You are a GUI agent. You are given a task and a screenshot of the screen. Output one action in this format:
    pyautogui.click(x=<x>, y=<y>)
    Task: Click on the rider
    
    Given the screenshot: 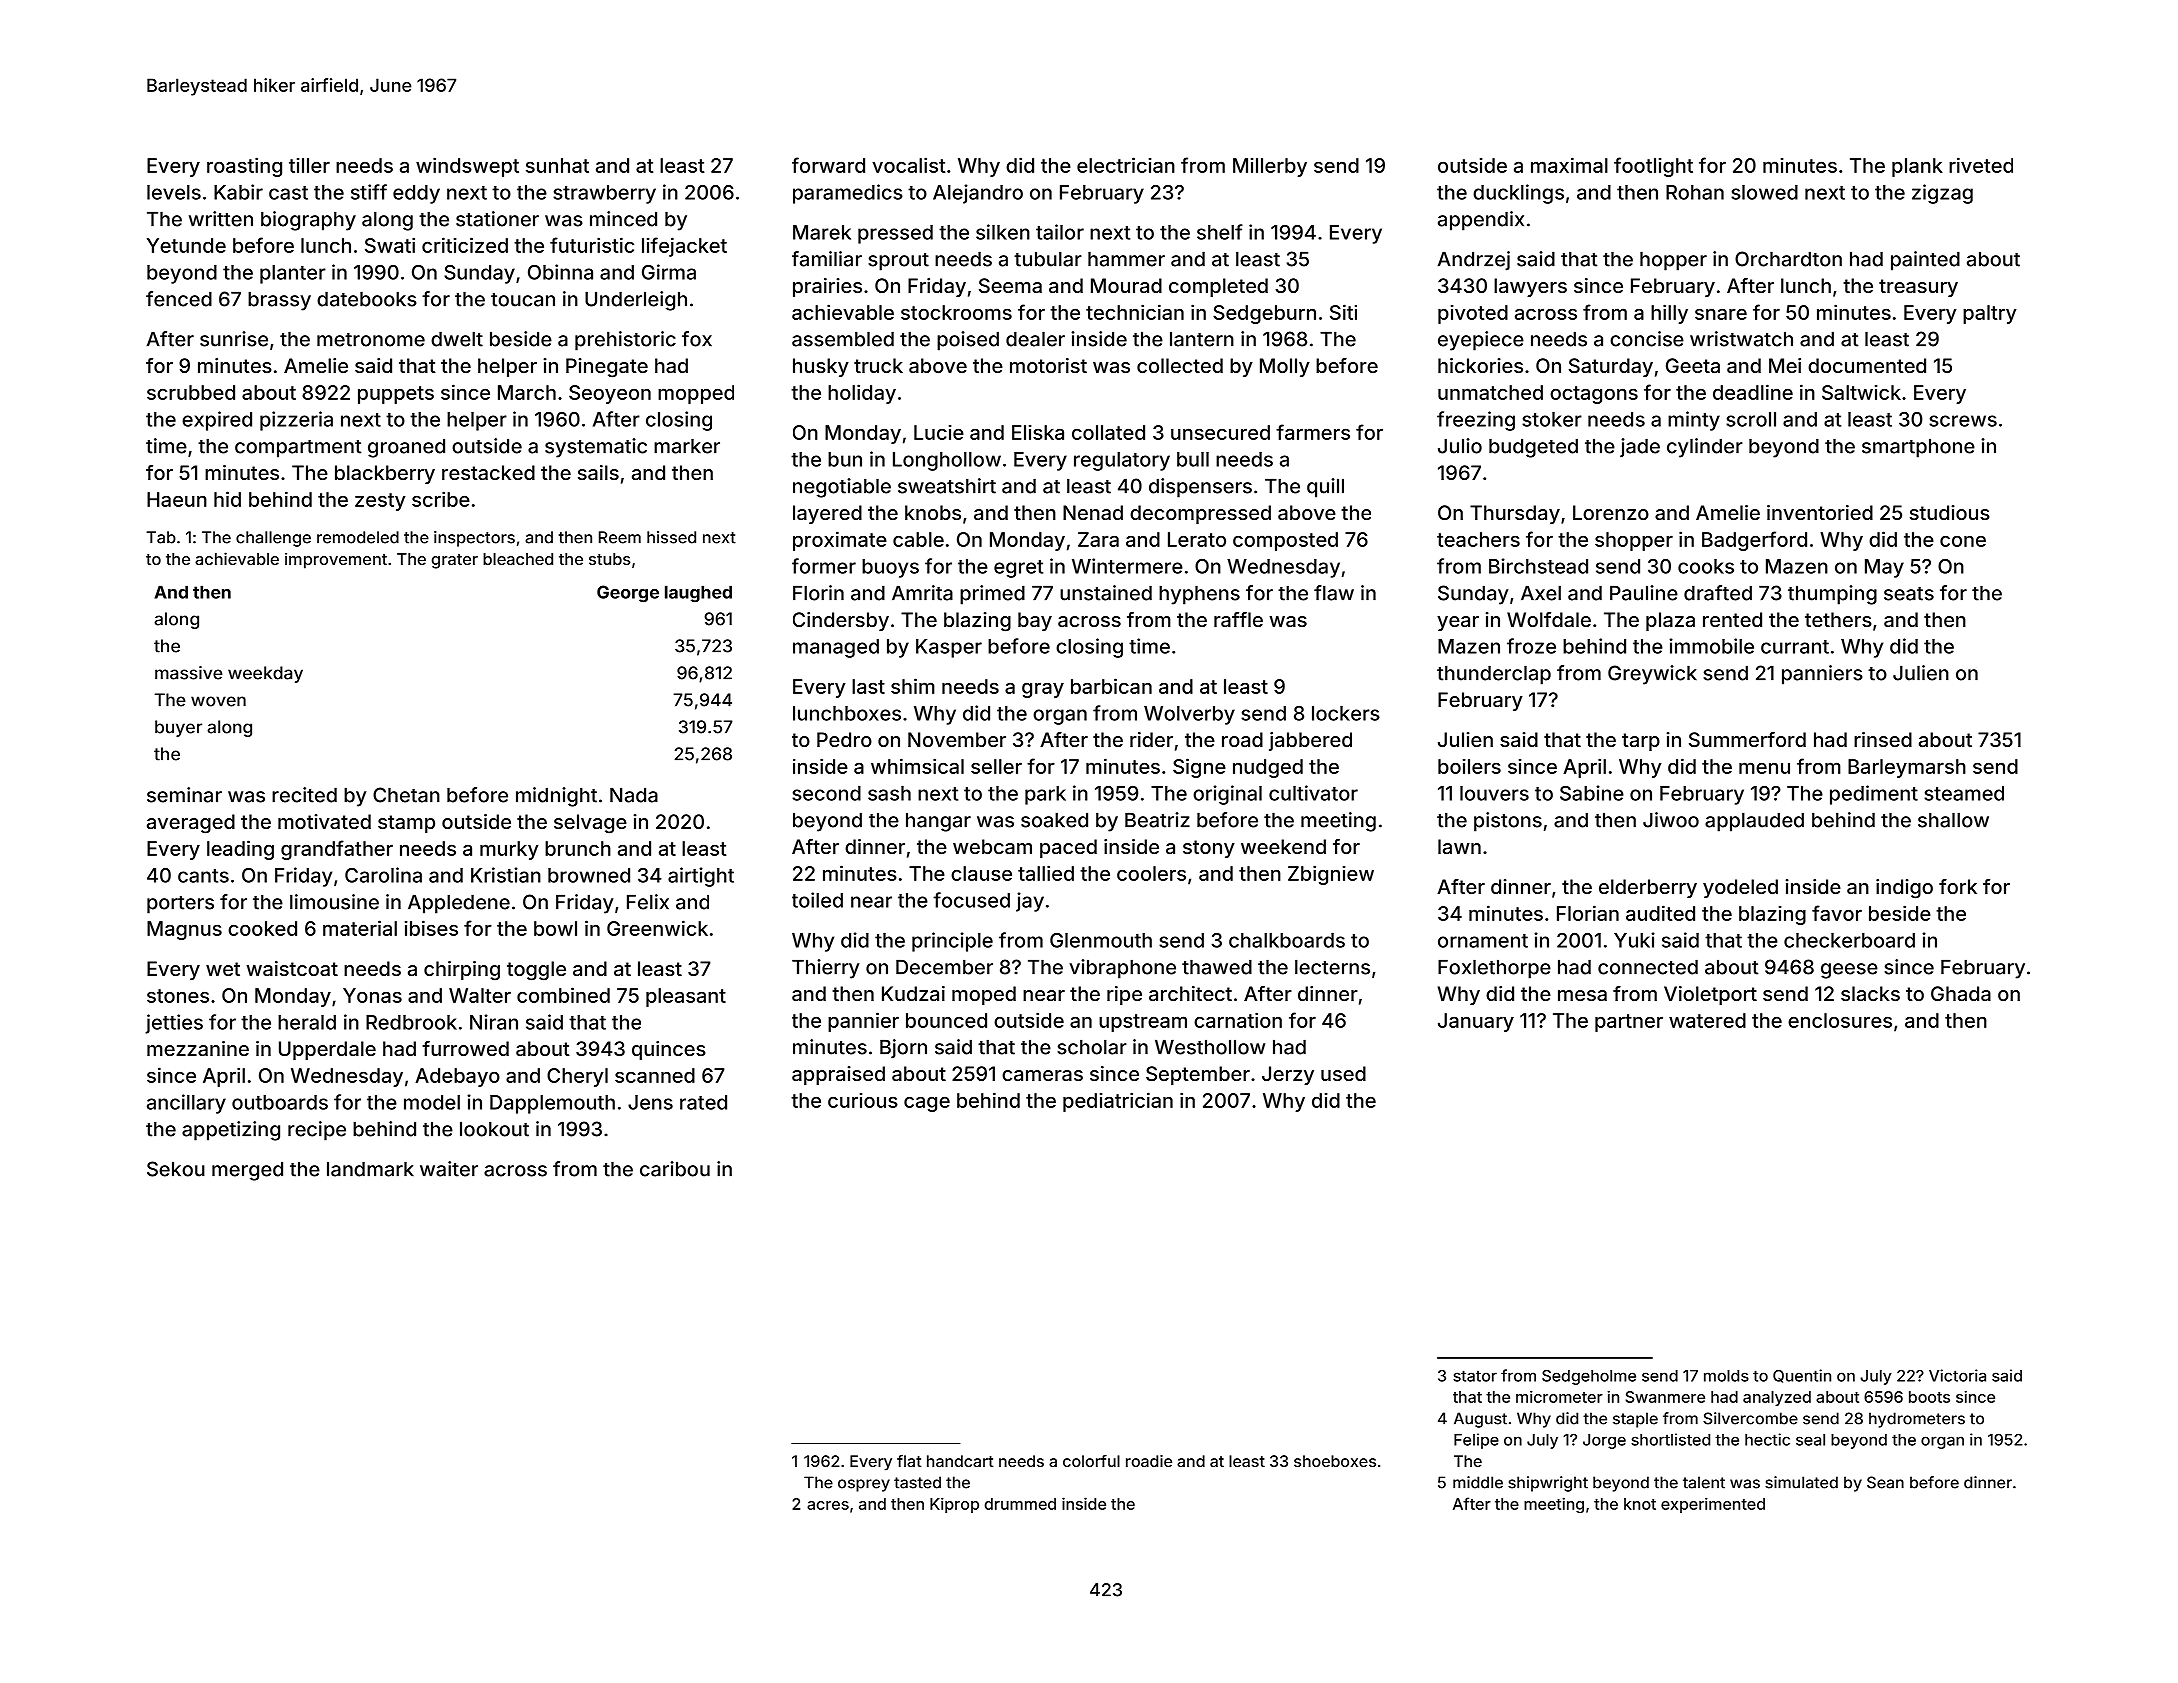 What is the action you would take?
    pyautogui.click(x=1151, y=739)
